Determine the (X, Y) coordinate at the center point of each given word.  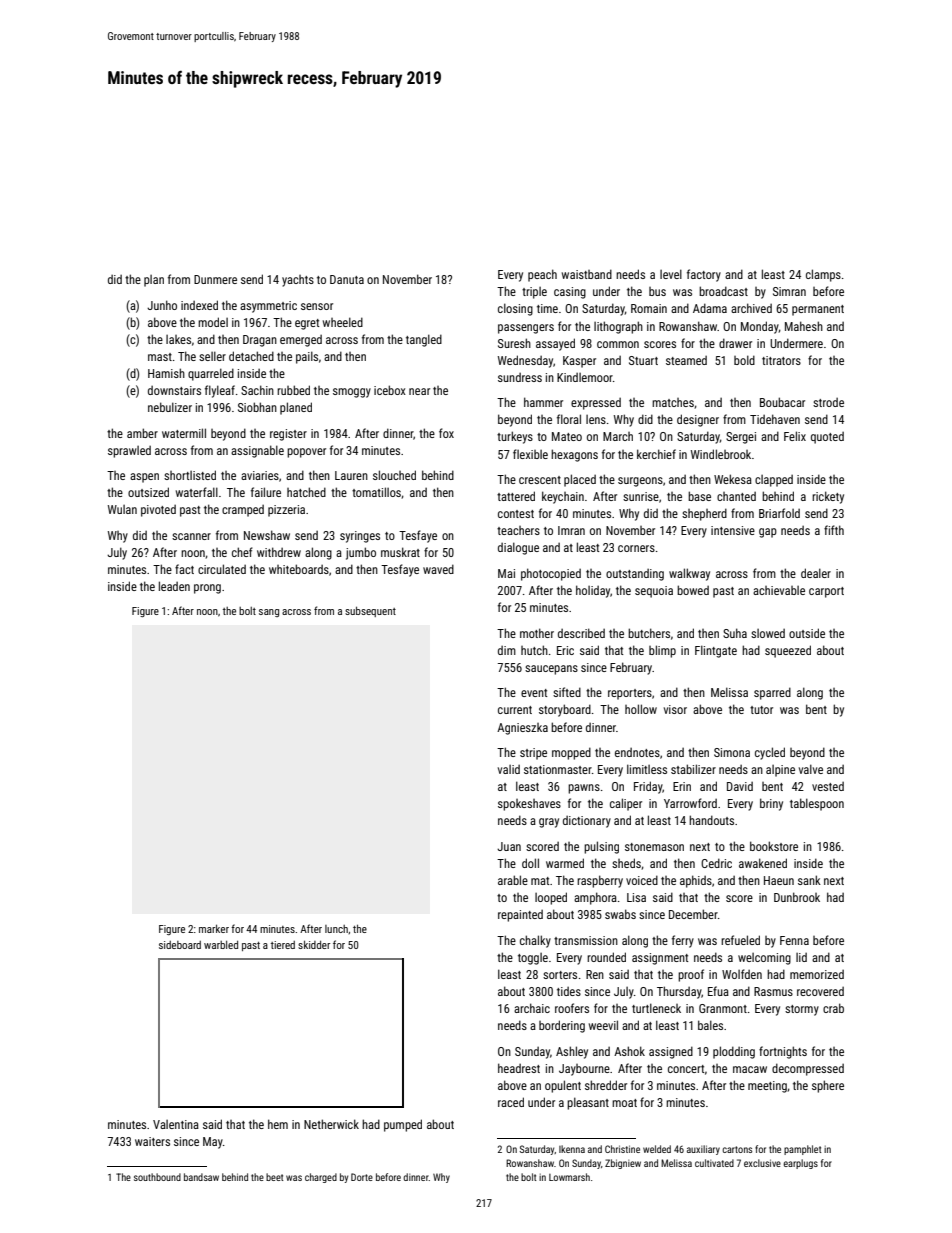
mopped (571, 753)
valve (811, 769)
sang (269, 613)
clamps (823, 275)
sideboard (180, 945)
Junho (162, 305)
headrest (519, 1068)
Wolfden (742, 974)
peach (542, 275)
